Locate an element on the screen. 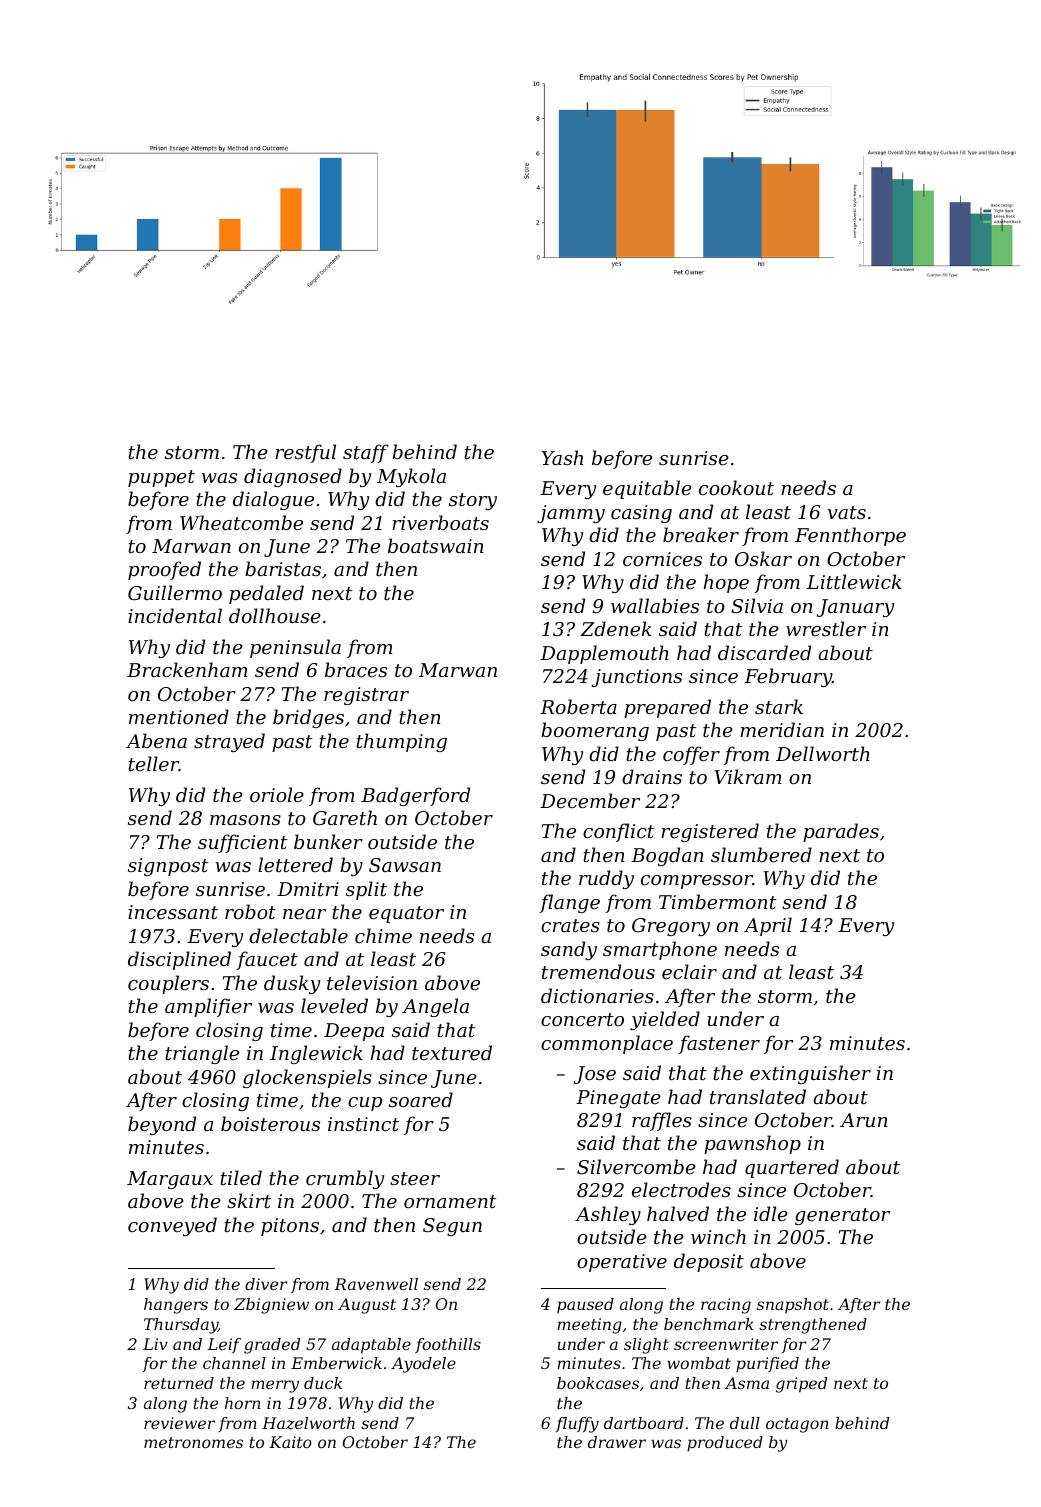 This screenshot has width=1041, height=1507. Silvercombe is located at coordinates (636, 1166).
